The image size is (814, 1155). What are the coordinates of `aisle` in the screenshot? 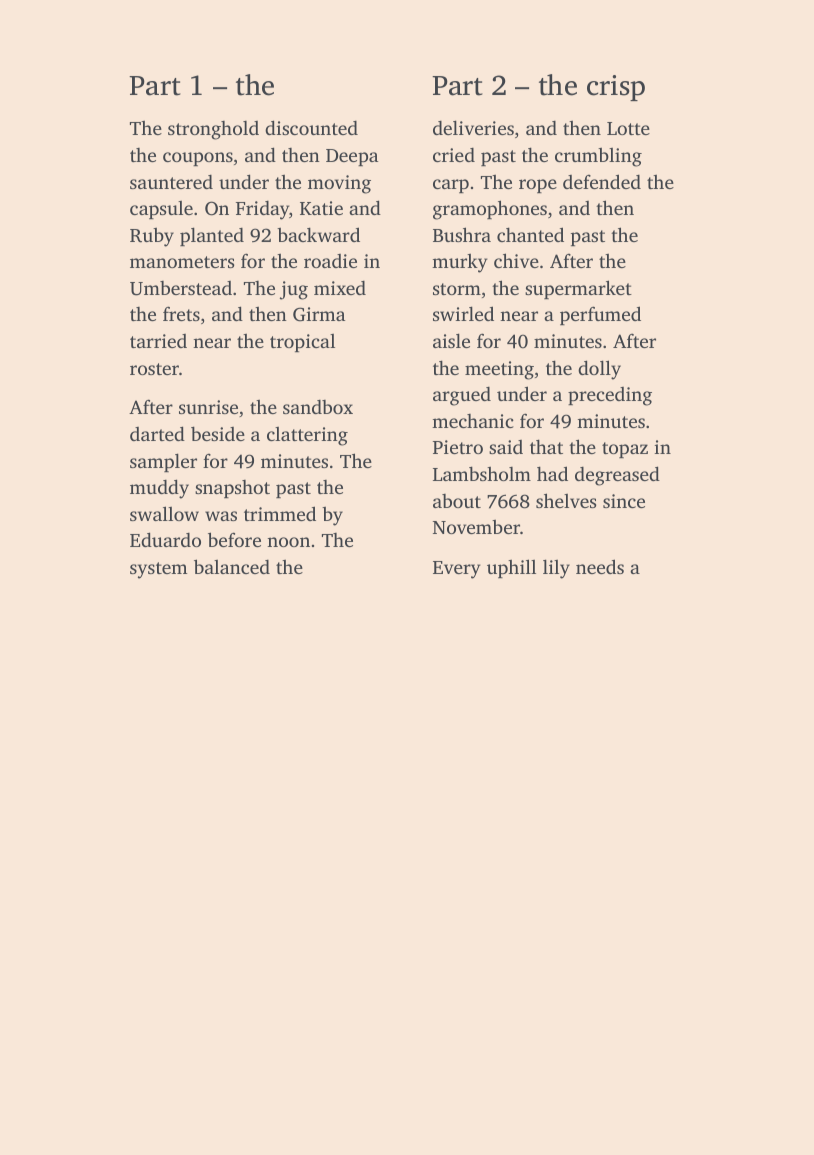 It's located at (451, 340).
